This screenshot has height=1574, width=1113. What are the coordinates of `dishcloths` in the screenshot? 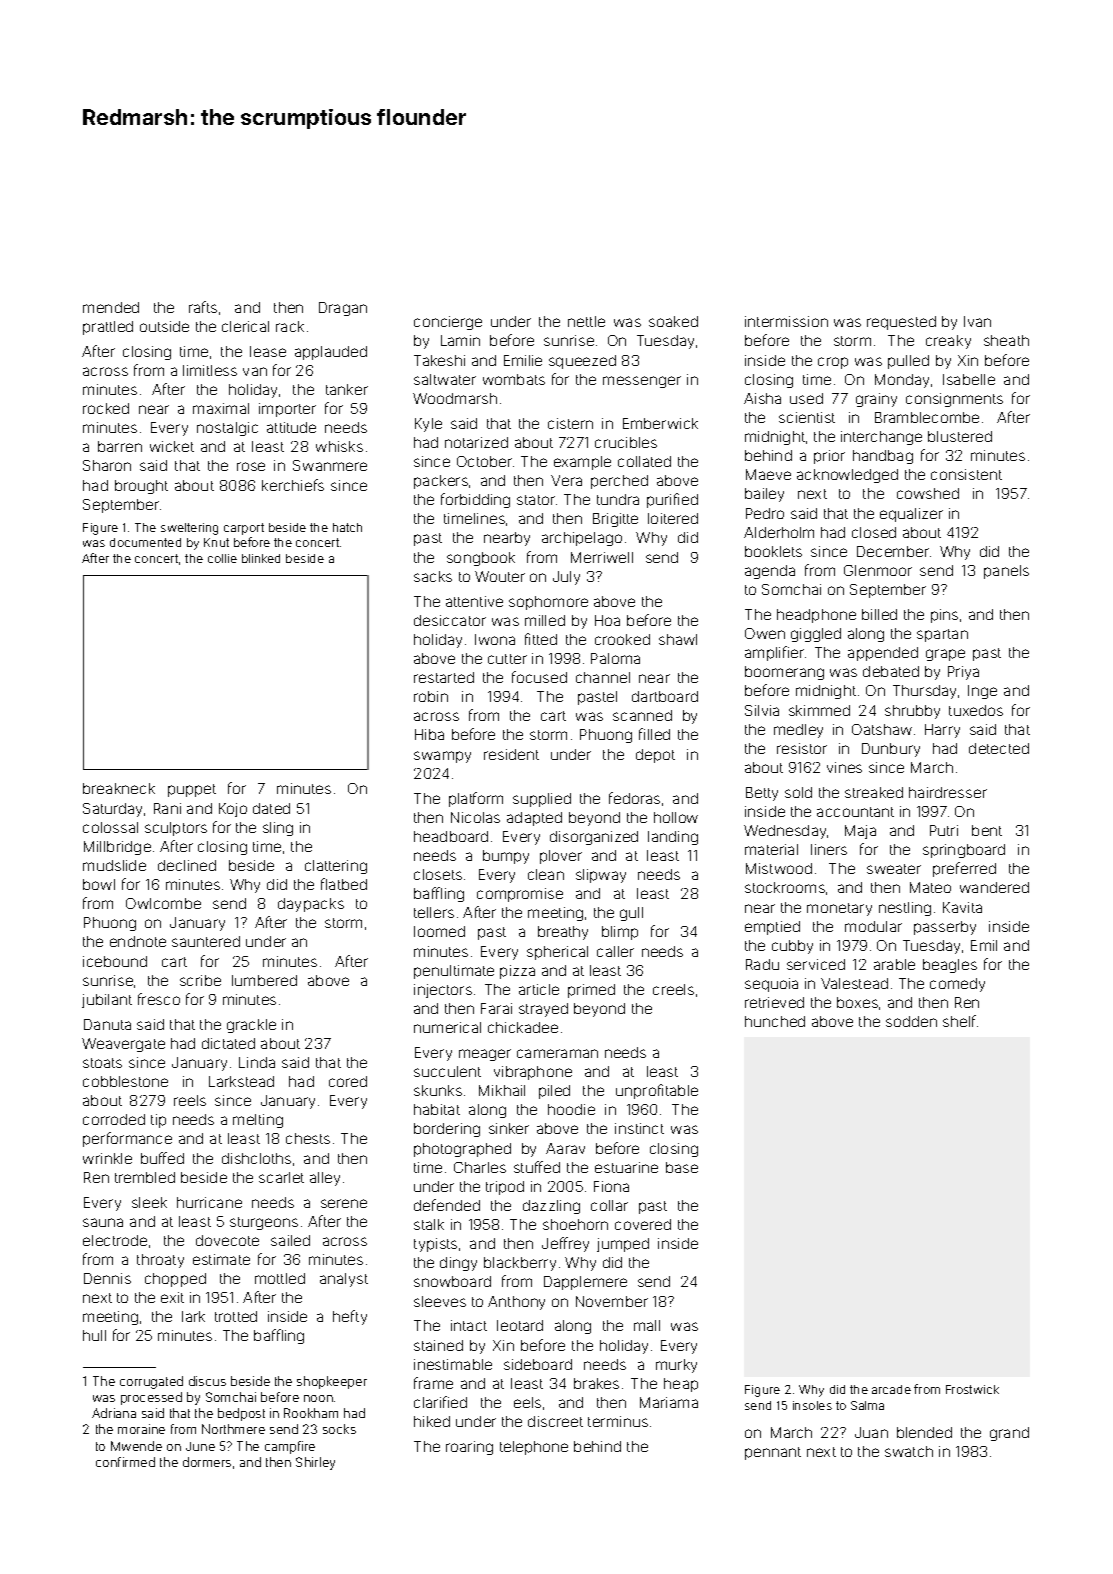 It's located at (256, 1158).
